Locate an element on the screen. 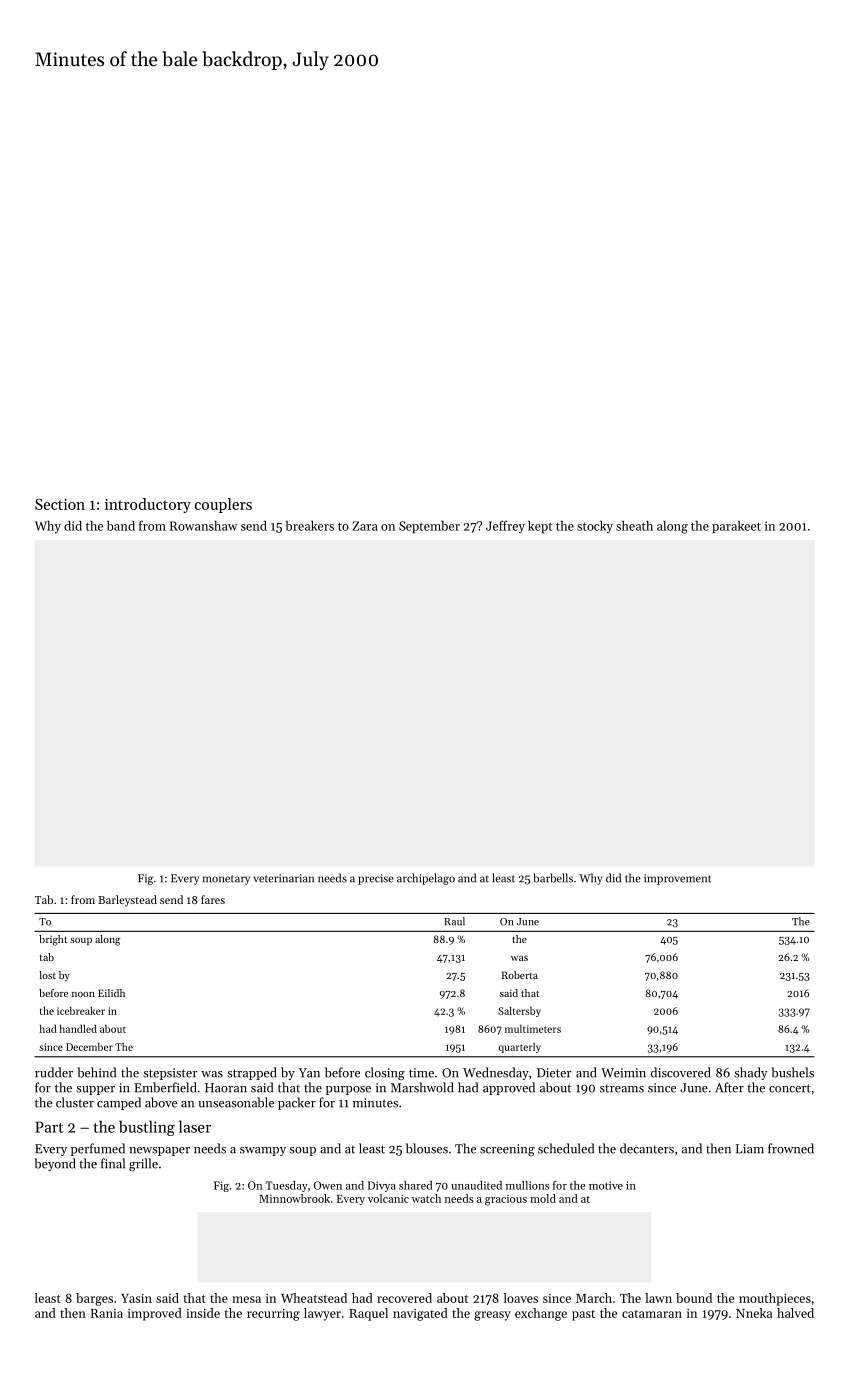 The height and width of the screenshot is (1400, 849). Rowanshaw is located at coordinates (203, 526).
